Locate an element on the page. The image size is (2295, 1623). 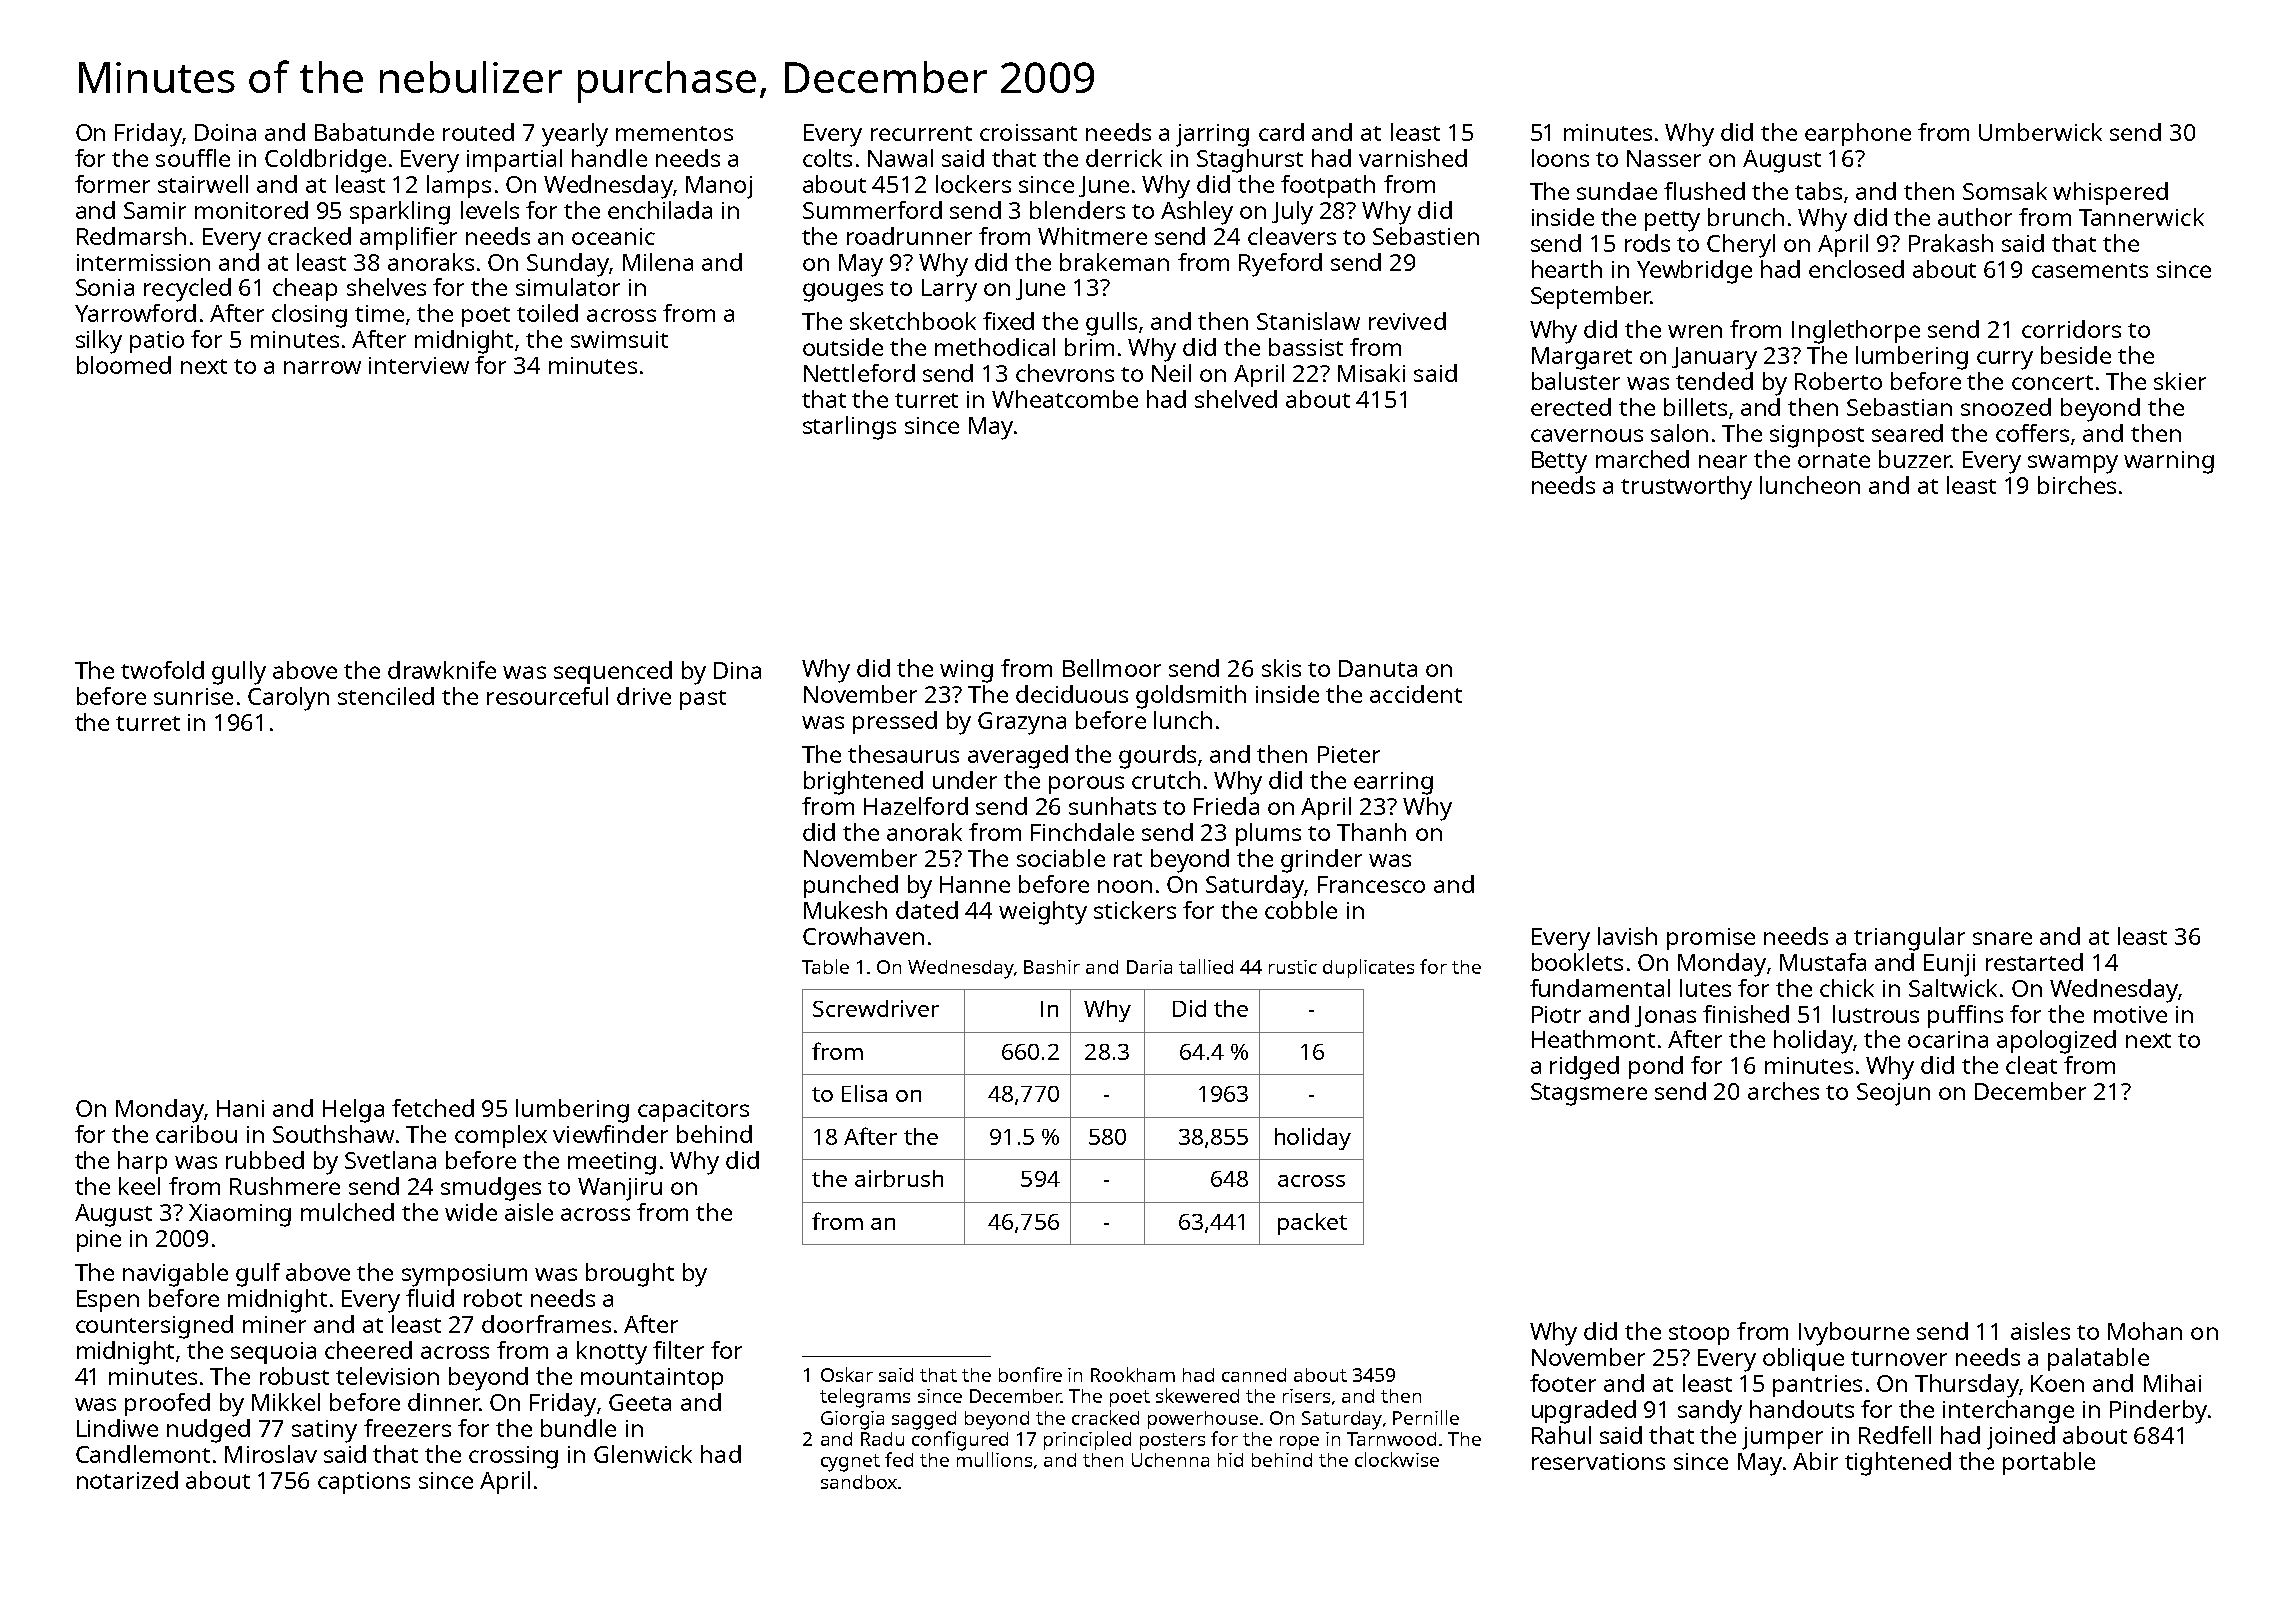
croissant is located at coordinates (1028, 132).
